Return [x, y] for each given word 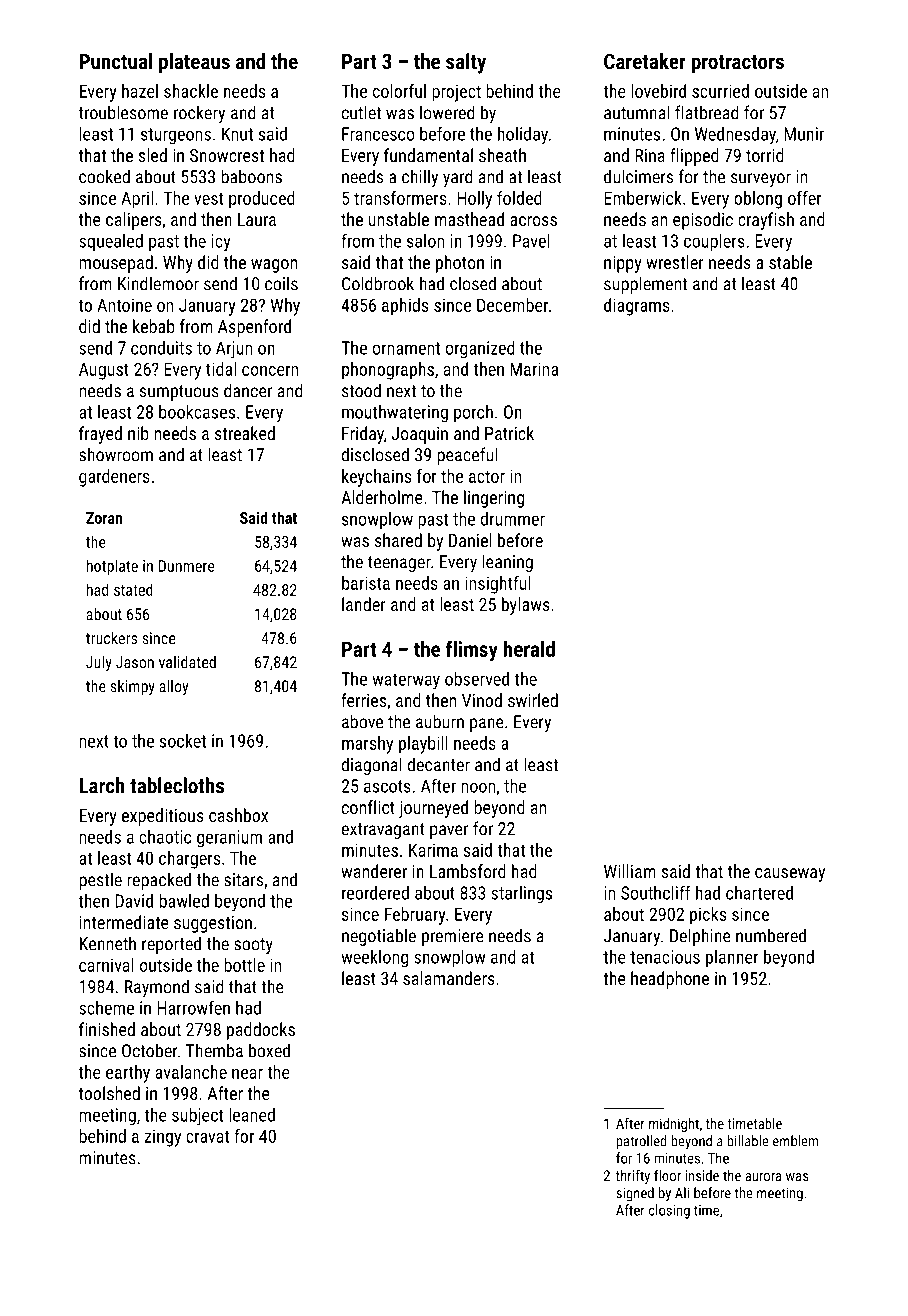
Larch [102, 785]
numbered [771, 935]
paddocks [261, 1031]
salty [466, 63]
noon [478, 787]
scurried [720, 91]
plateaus [194, 63]
